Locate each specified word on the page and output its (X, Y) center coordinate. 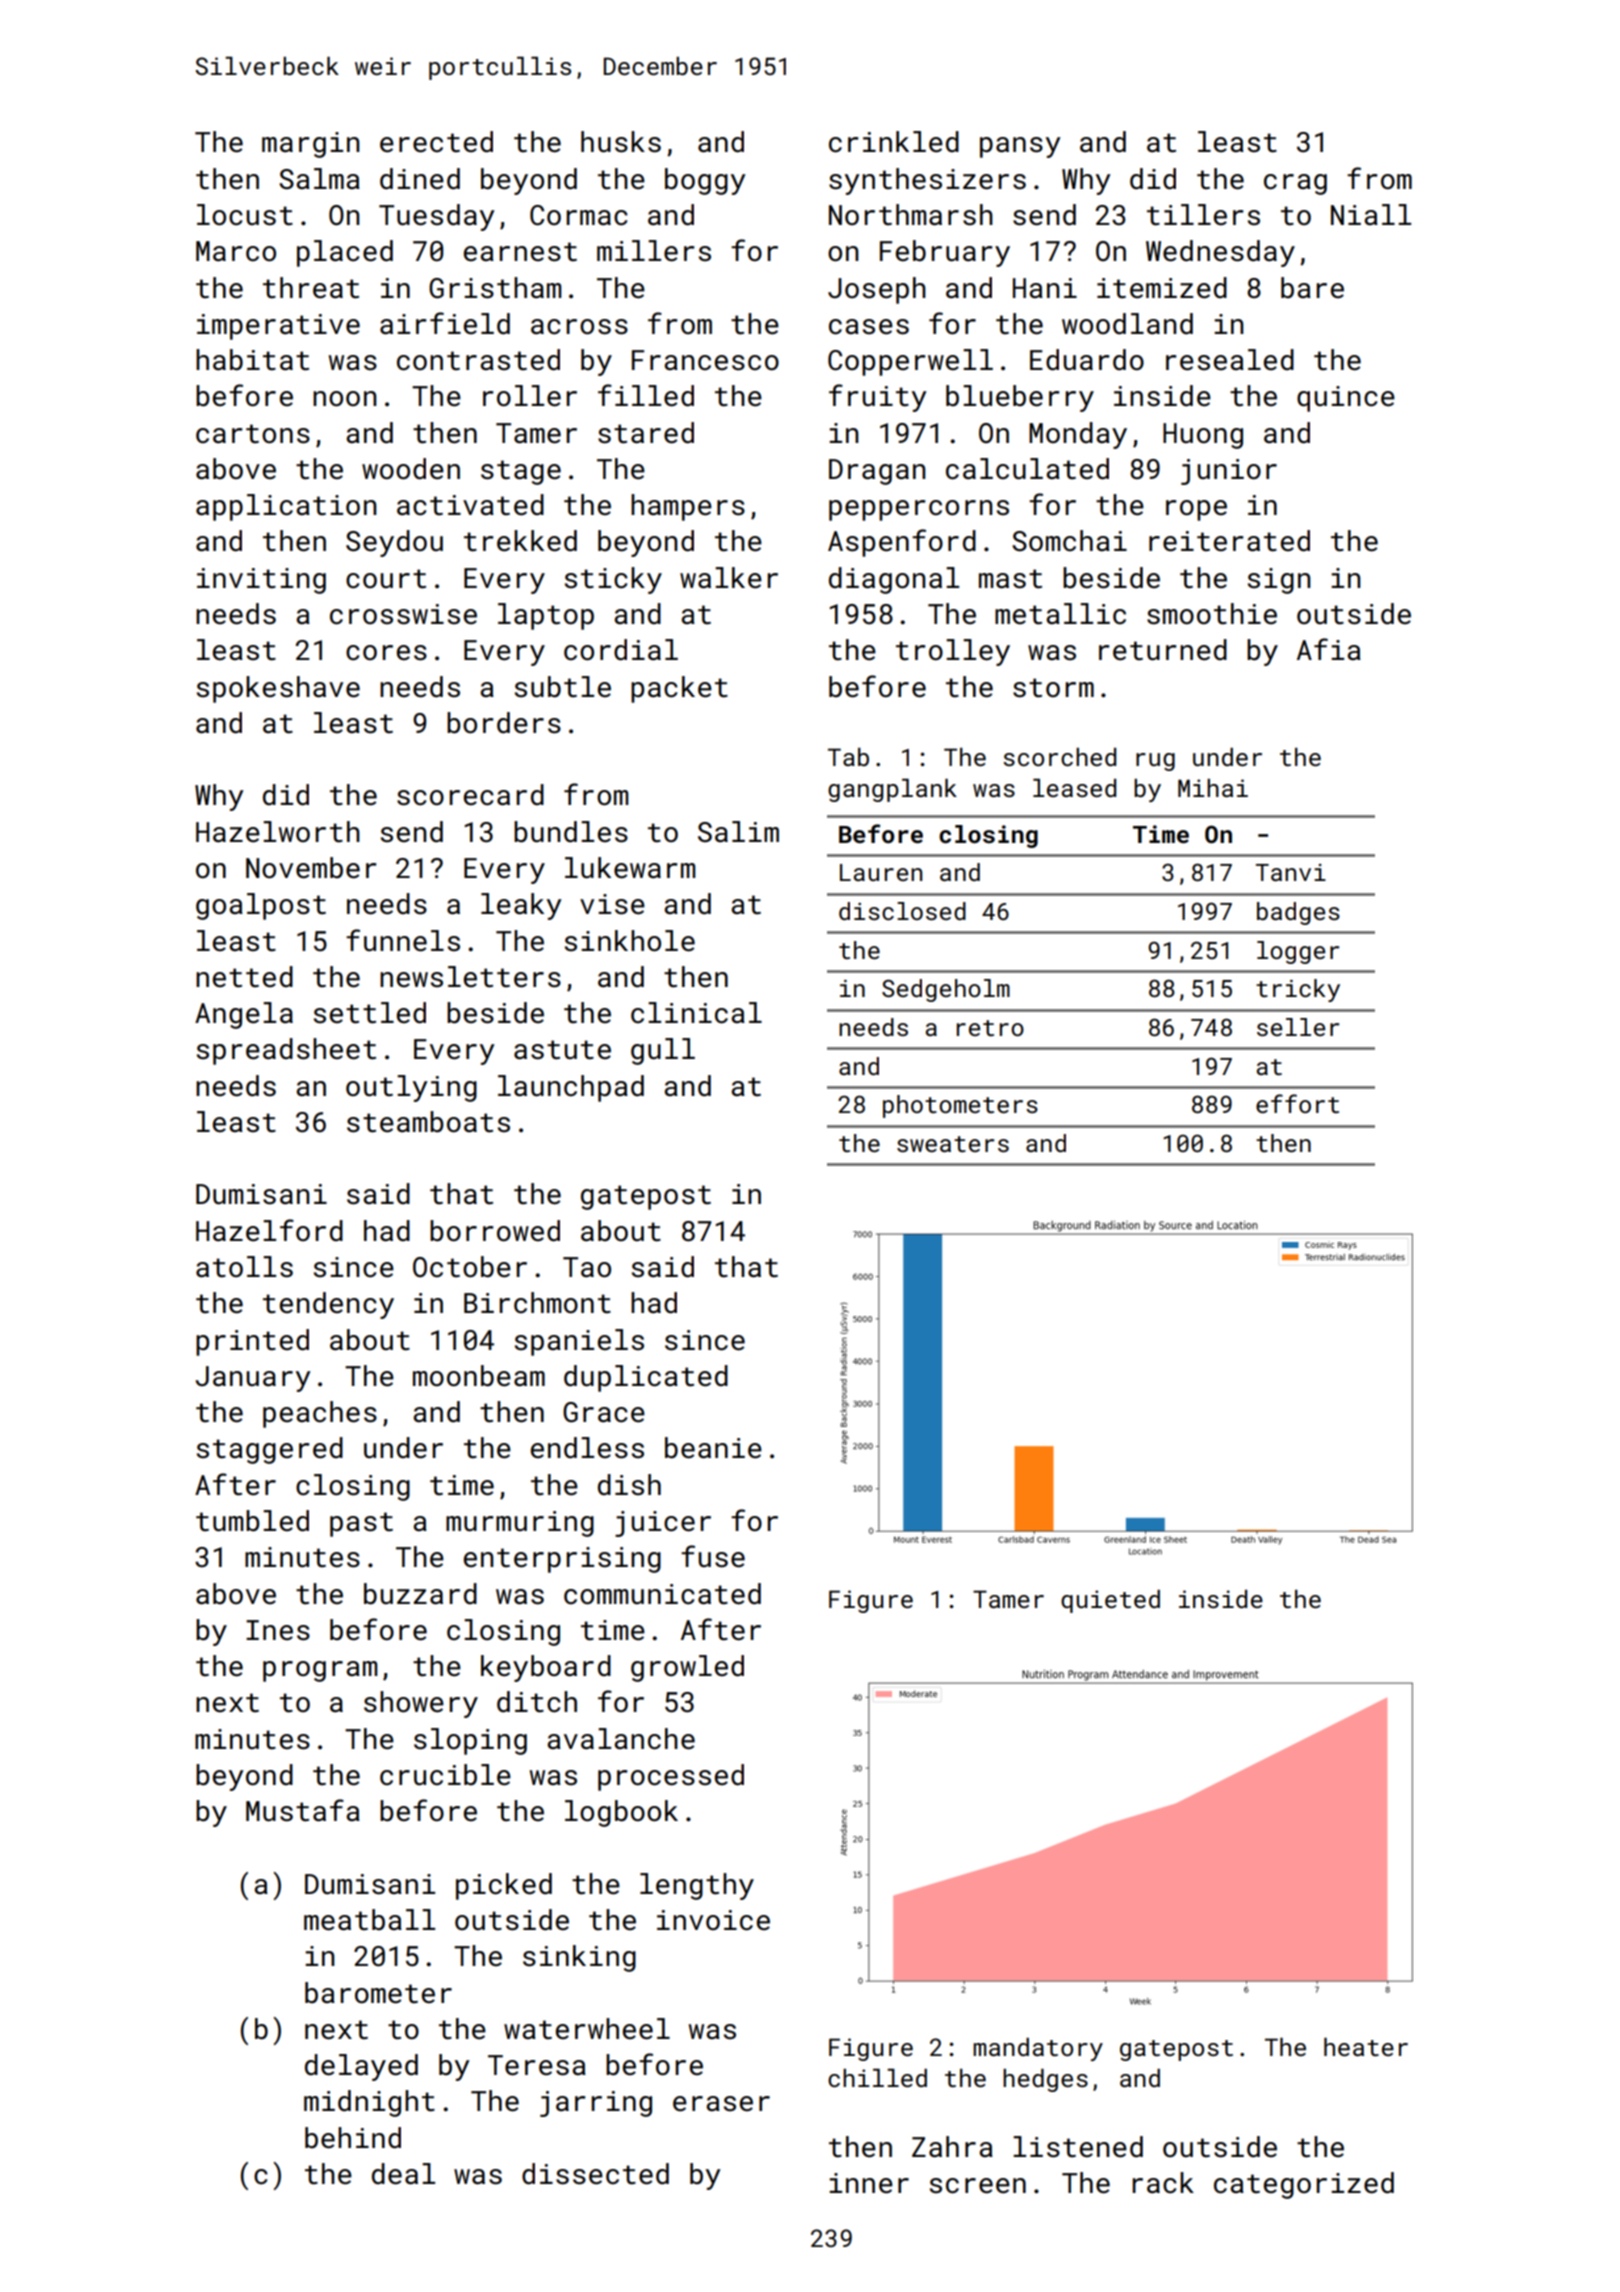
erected (436, 142)
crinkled (894, 142)
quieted (1110, 1601)
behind (353, 2138)
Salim (738, 832)
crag (1295, 184)
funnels (403, 940)
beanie (713, 1448)
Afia (1329, 649)
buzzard (420, 1594)
